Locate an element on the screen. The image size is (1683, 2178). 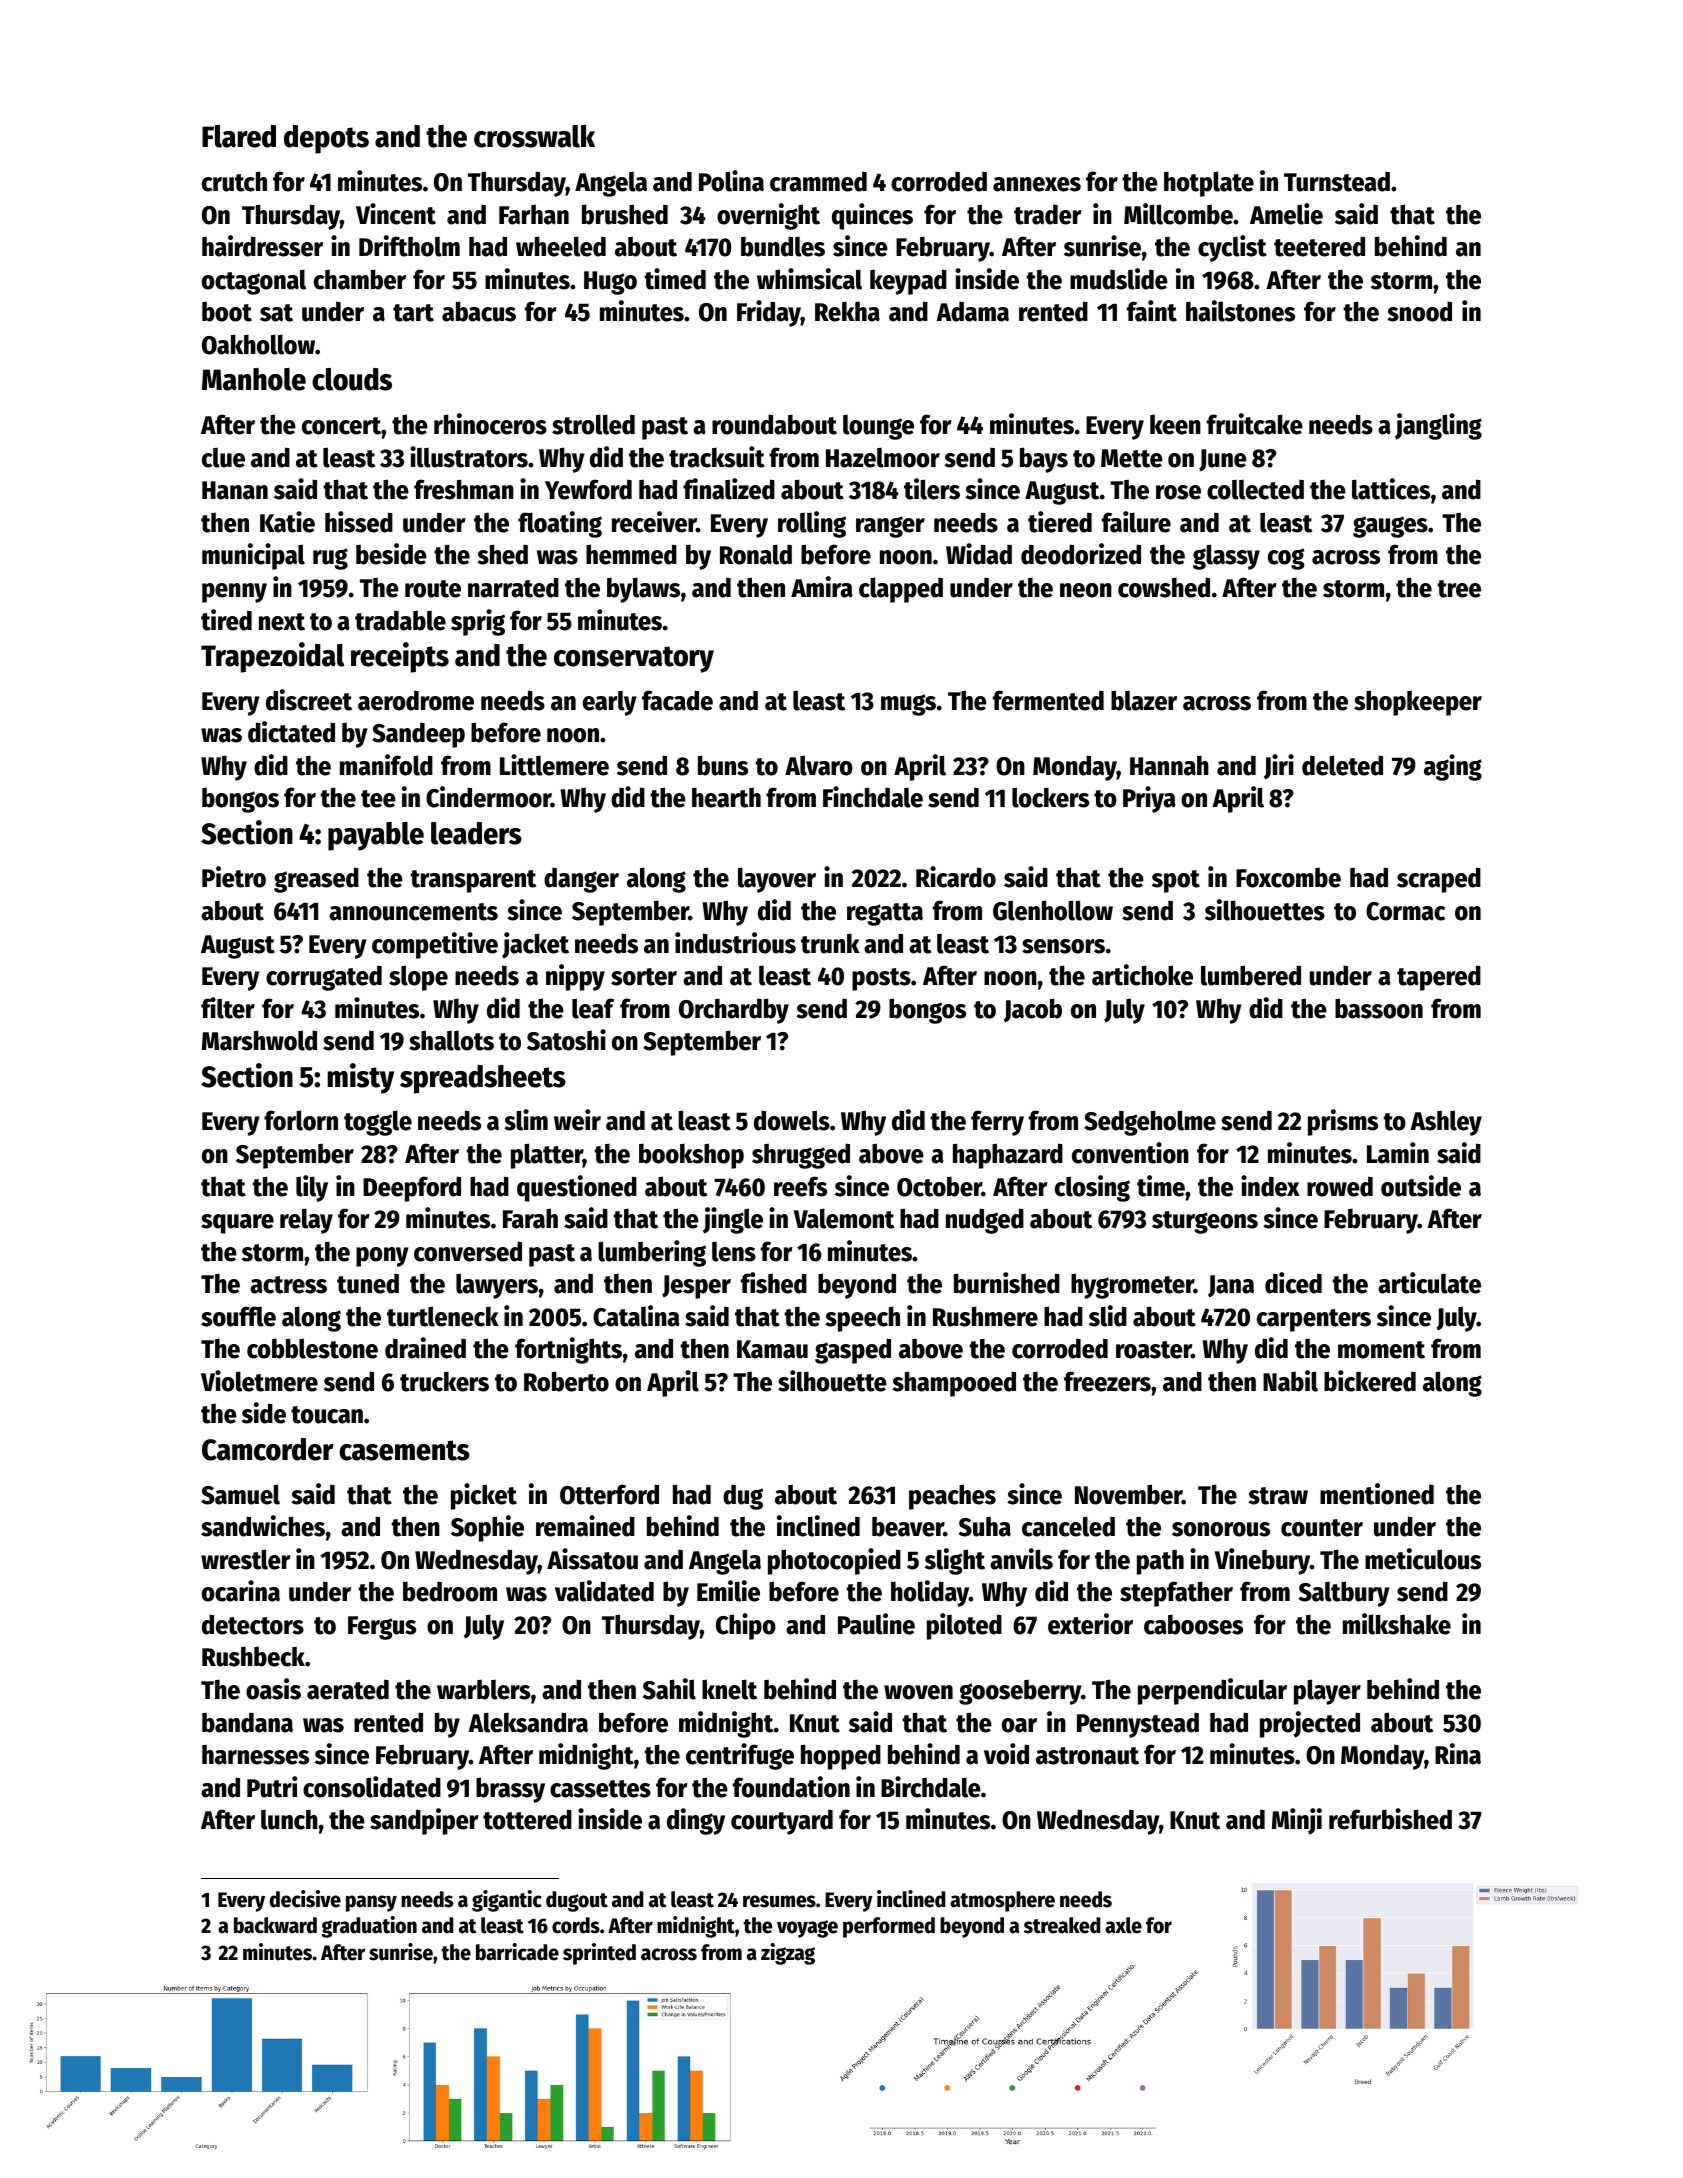
lens is located at coordinates (734, 1252).
